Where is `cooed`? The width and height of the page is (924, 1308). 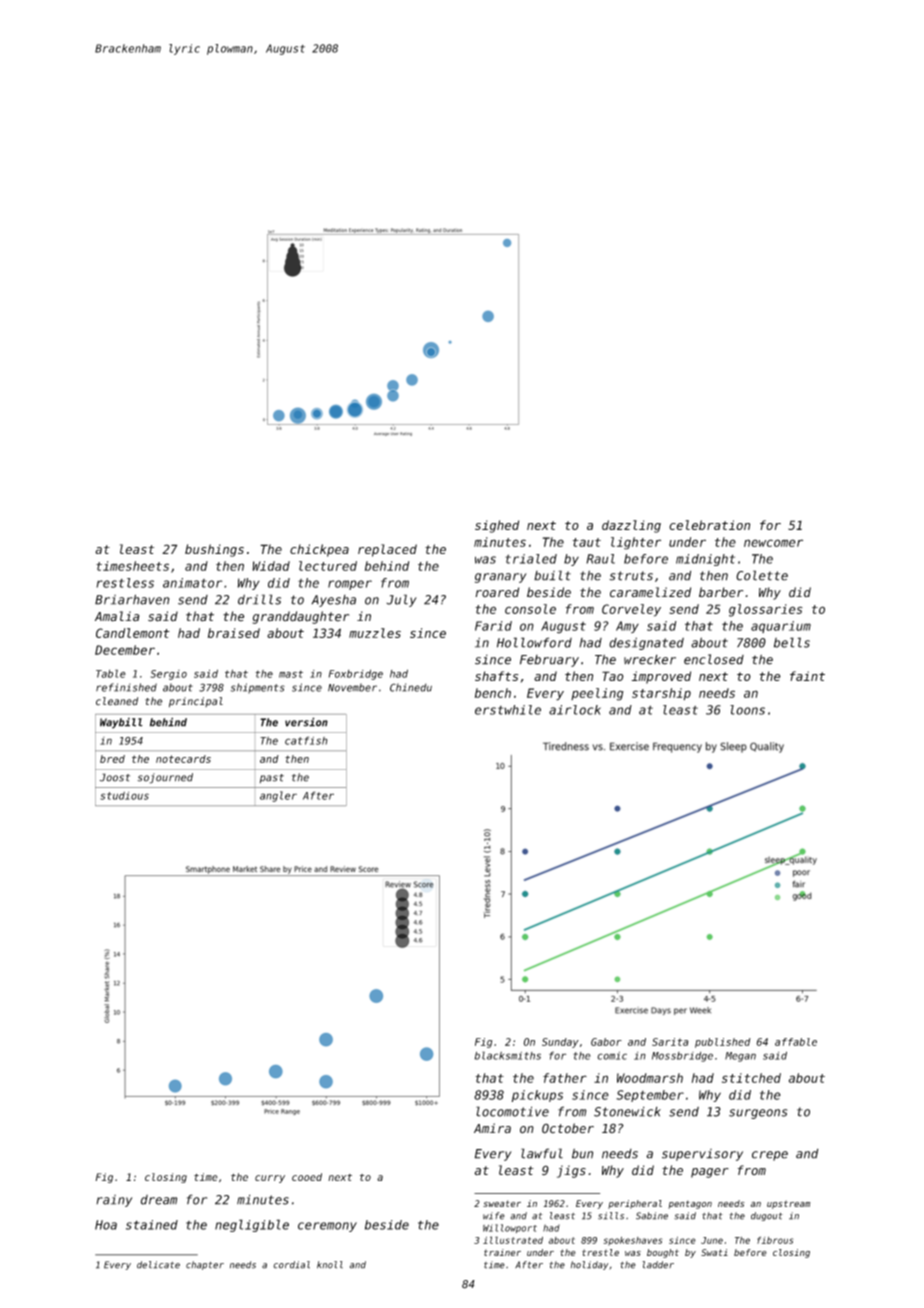
cooed is located at coordinates (307, 1177).
